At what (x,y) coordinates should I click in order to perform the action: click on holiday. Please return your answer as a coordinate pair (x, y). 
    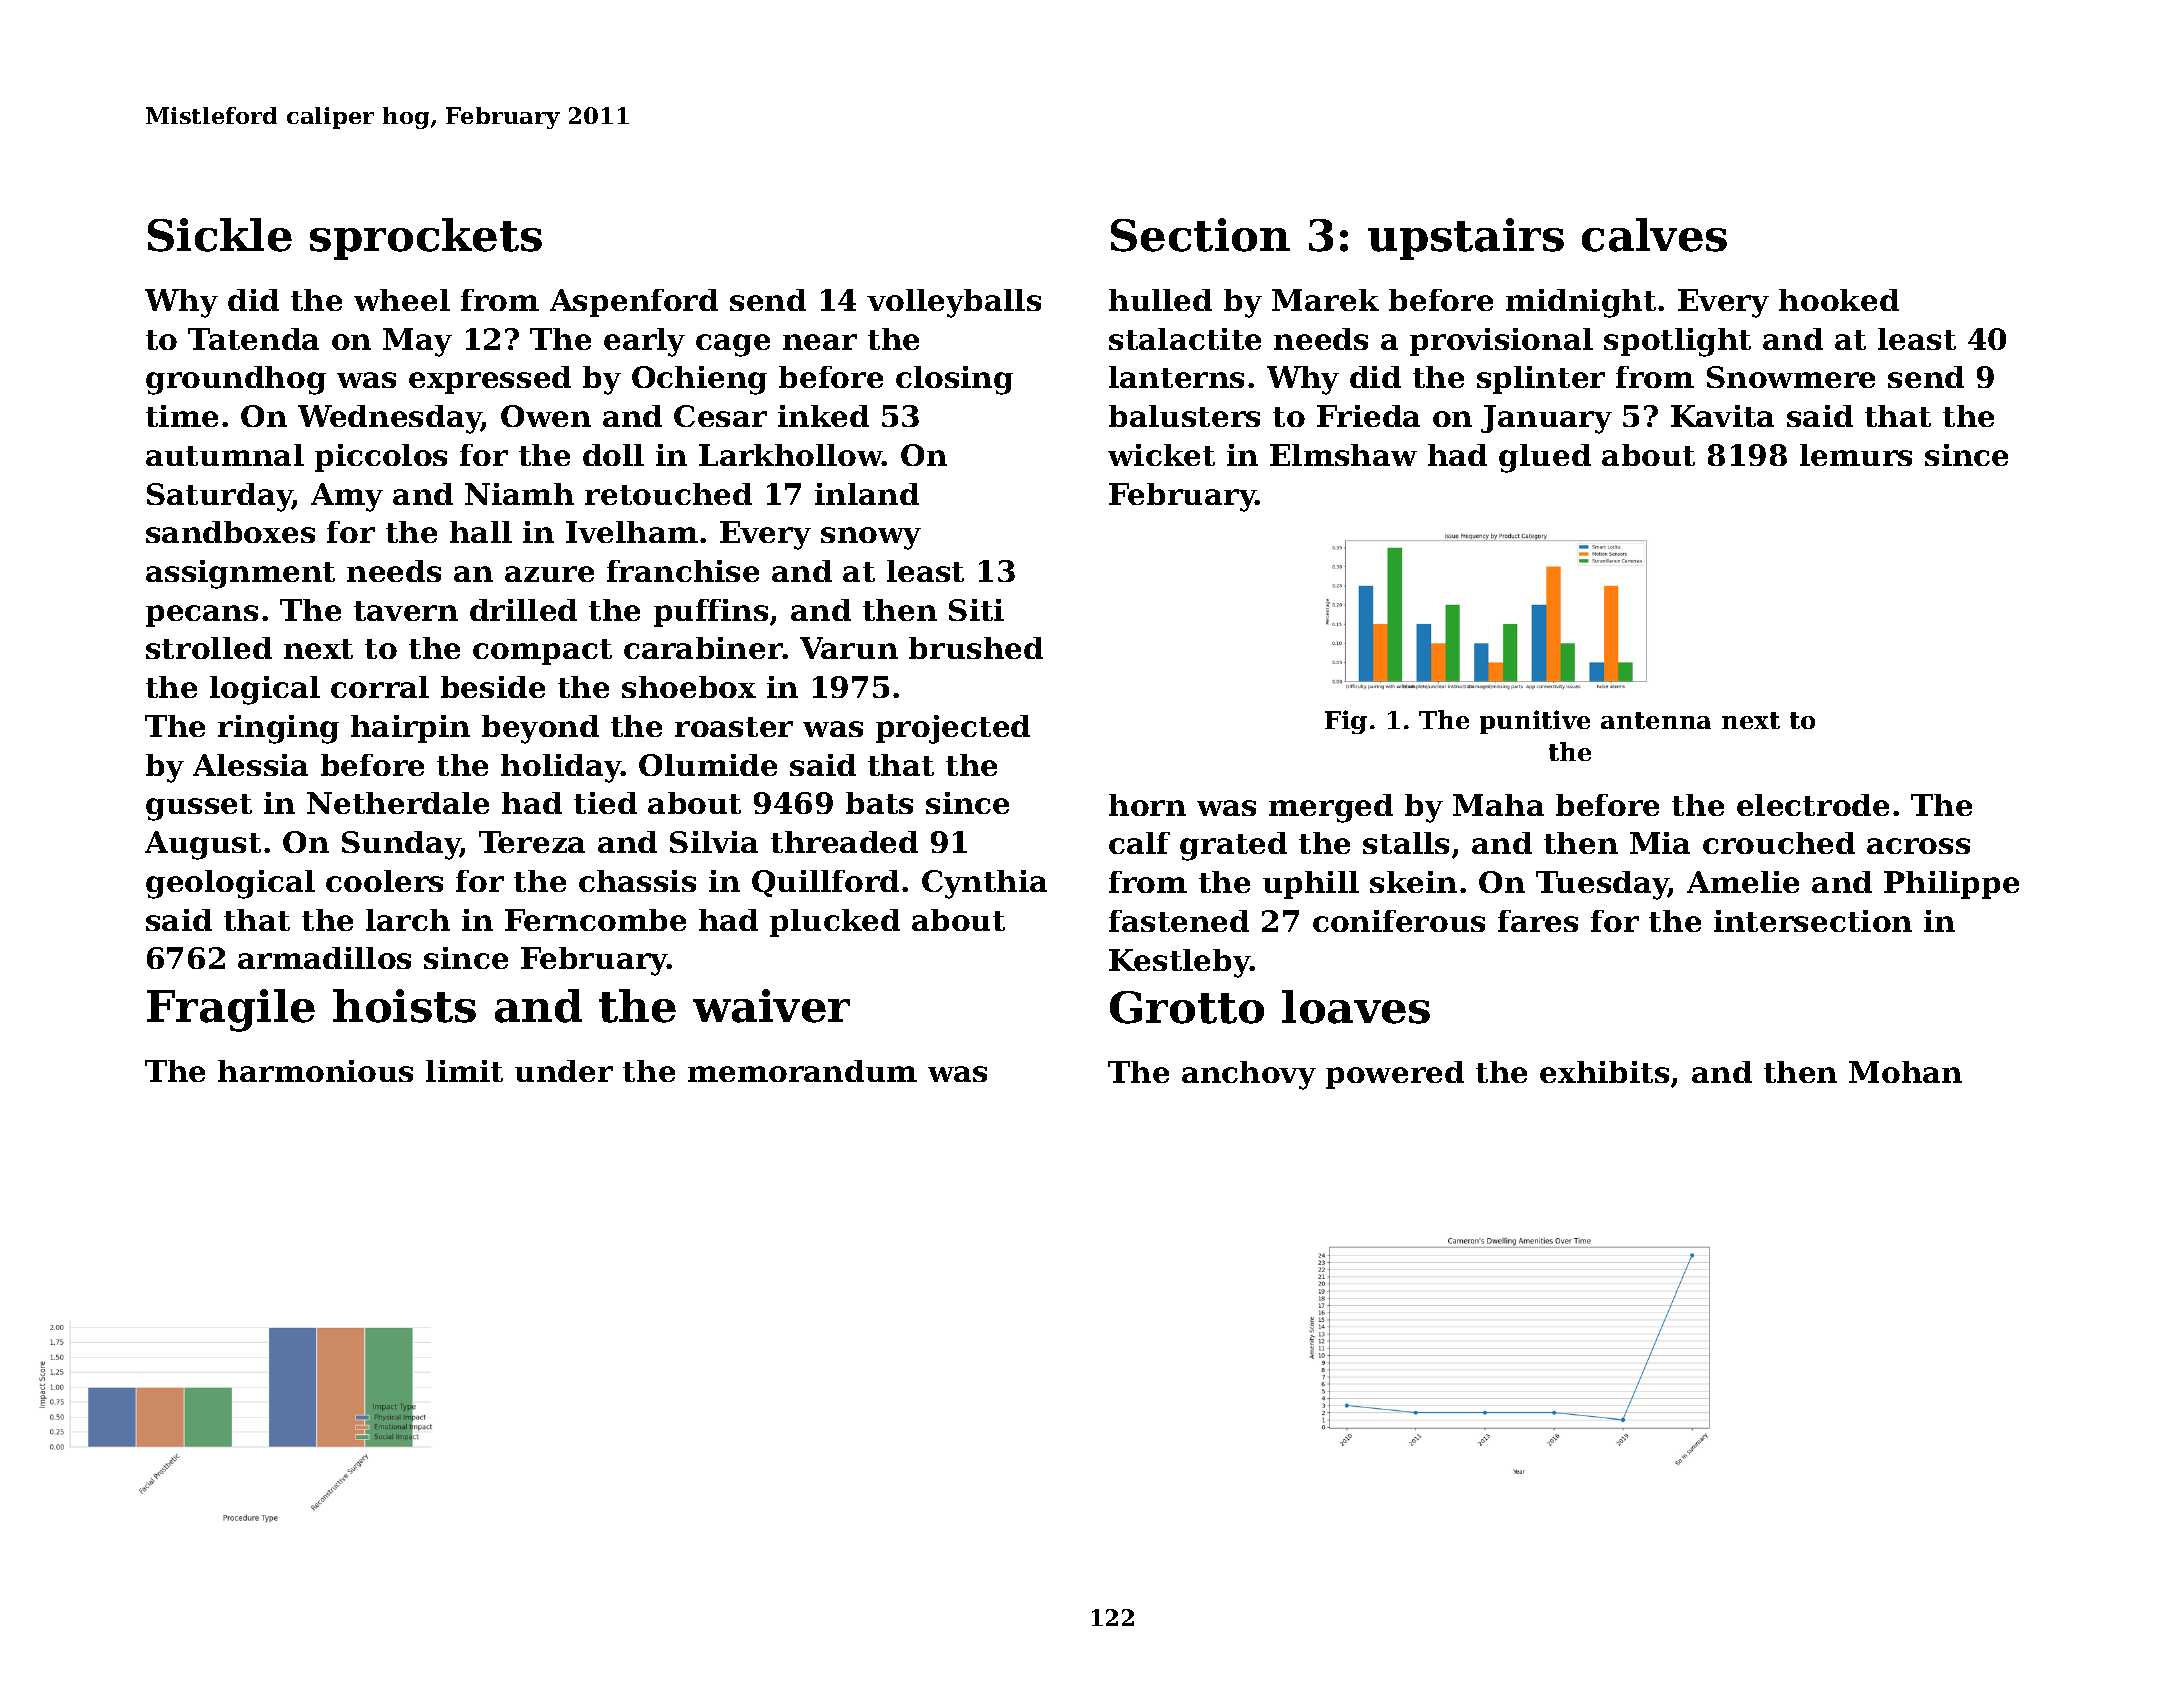
    Looking at the image, I should click on (561, 768).
